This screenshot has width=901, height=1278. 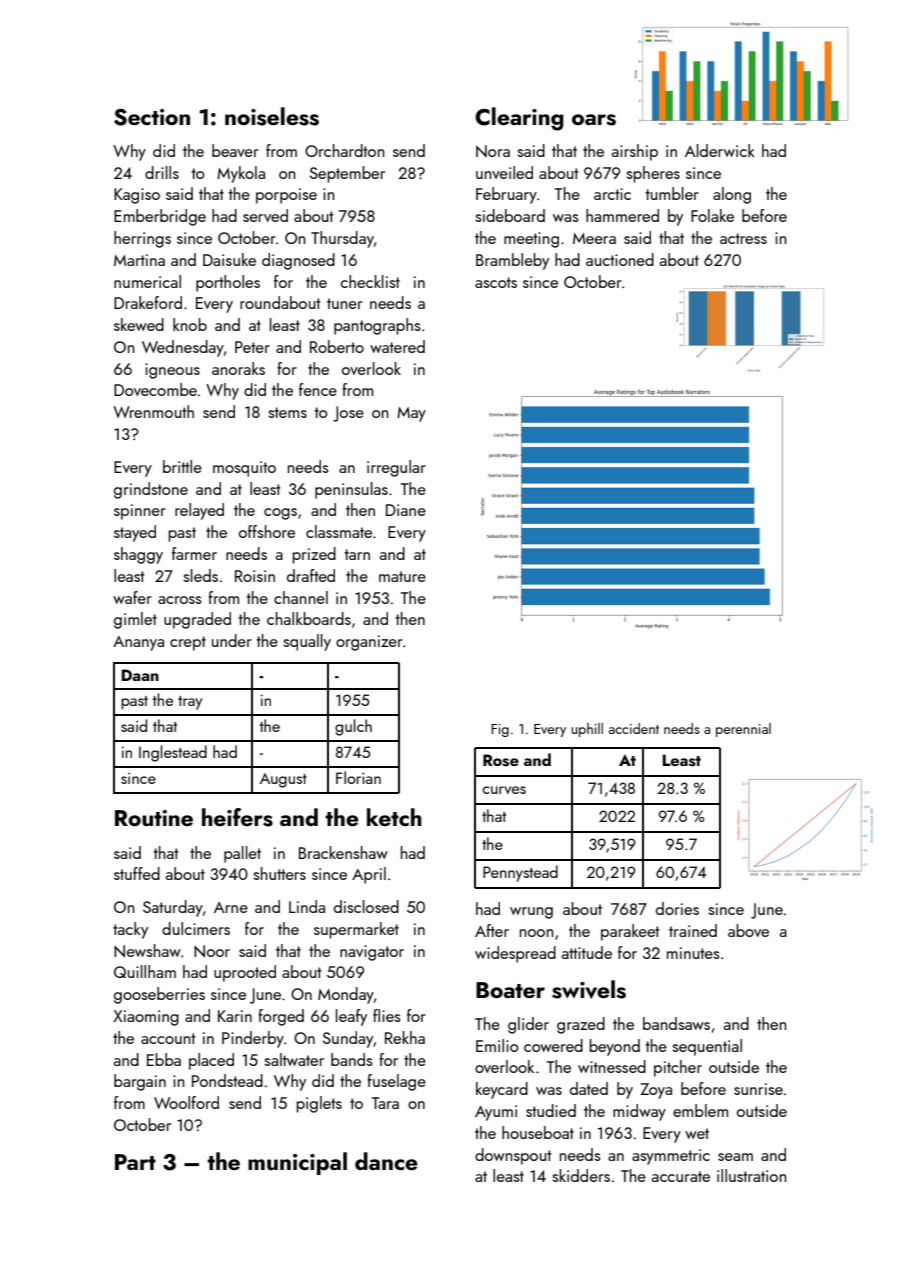 What do you see at coordinates (594, 120) in the screenshot?
I see `oars` at bounding box center [594, 120].
